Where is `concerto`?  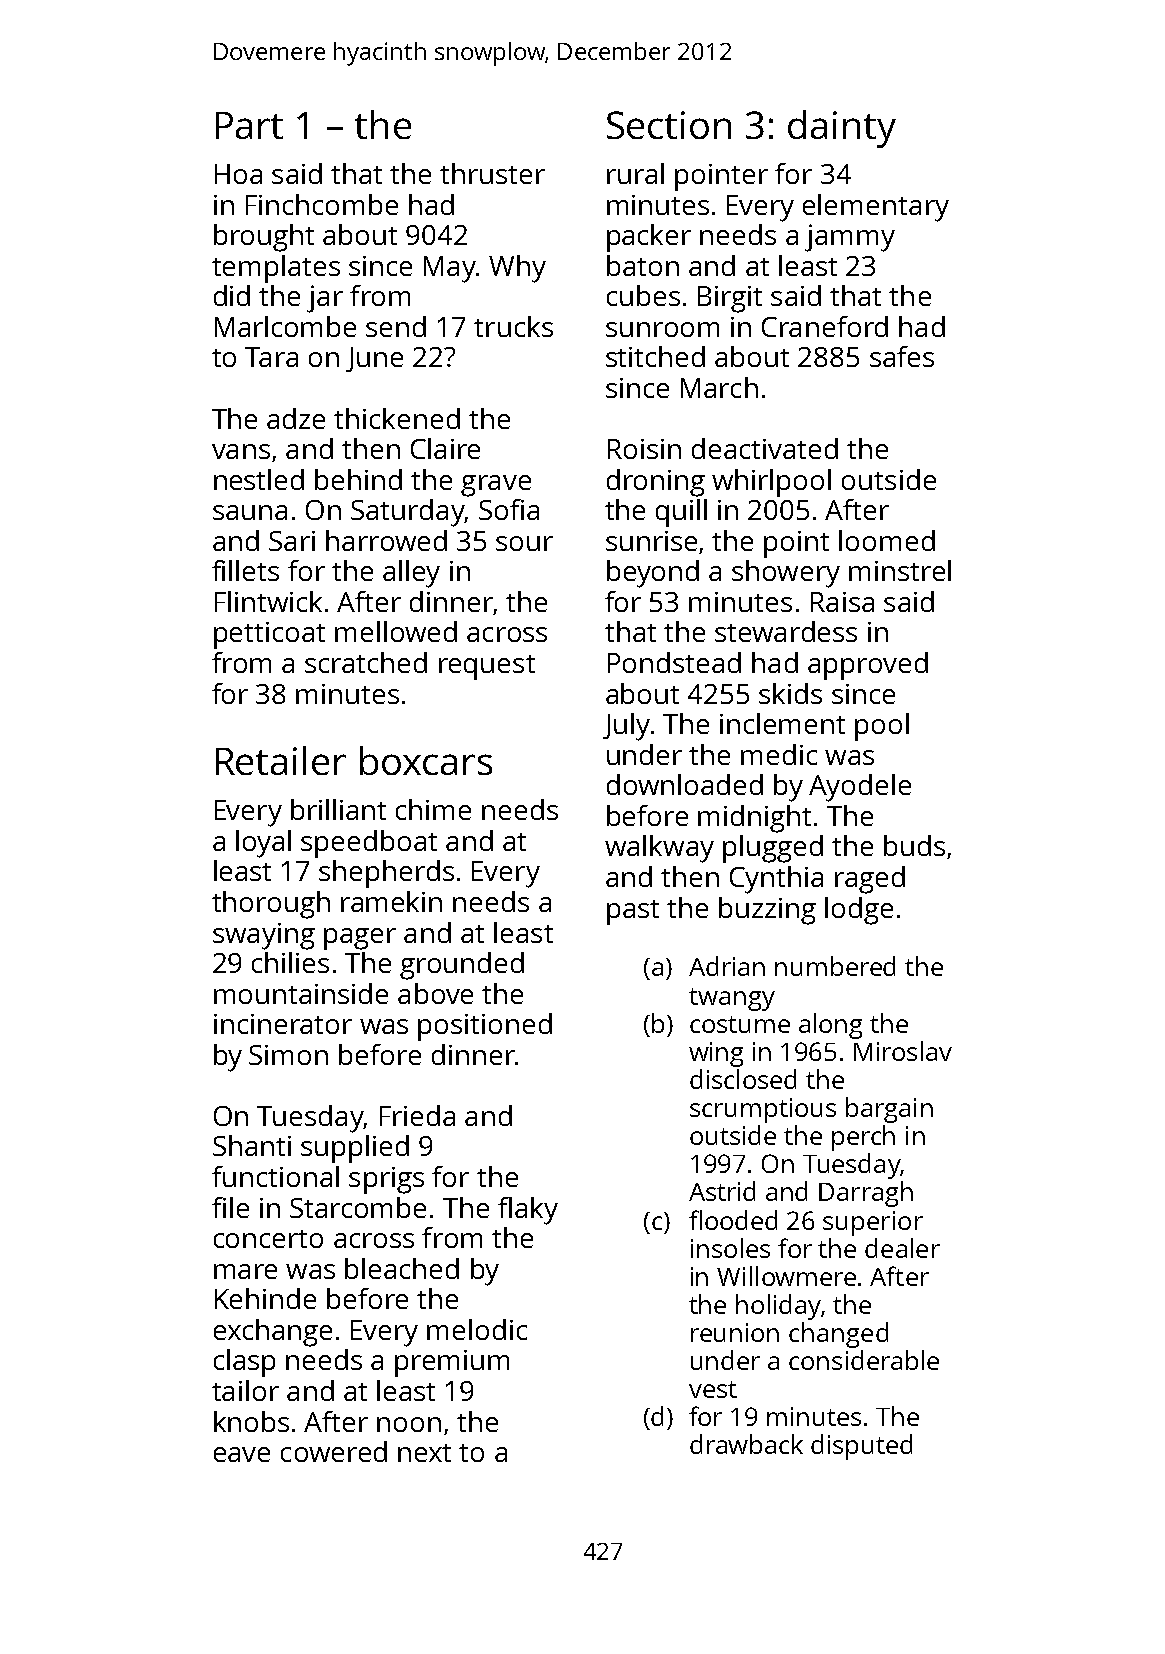
concerto is located at coordinates (268, 1239).
